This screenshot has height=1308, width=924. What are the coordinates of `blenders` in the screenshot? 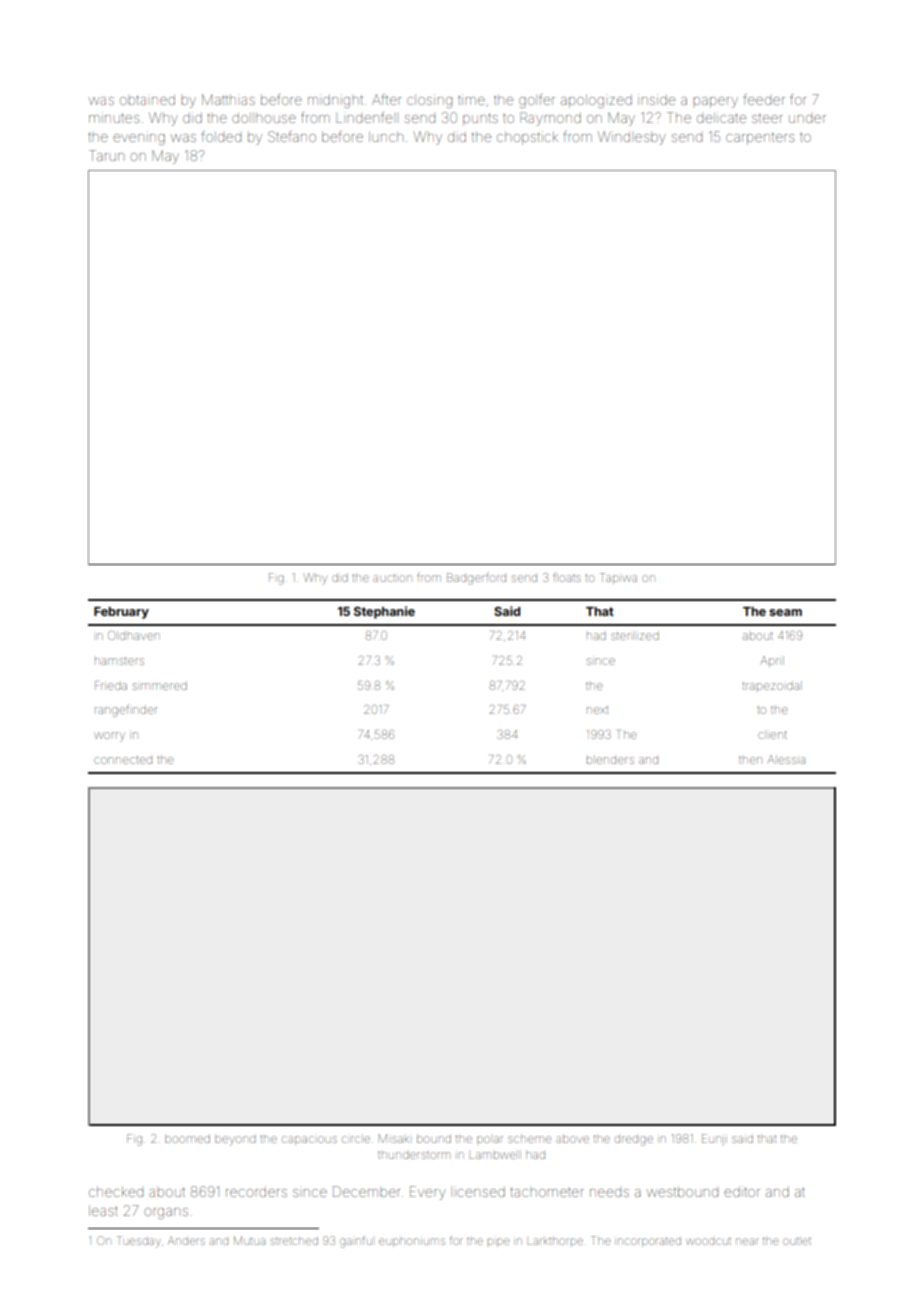 It's located at (610, 759).
